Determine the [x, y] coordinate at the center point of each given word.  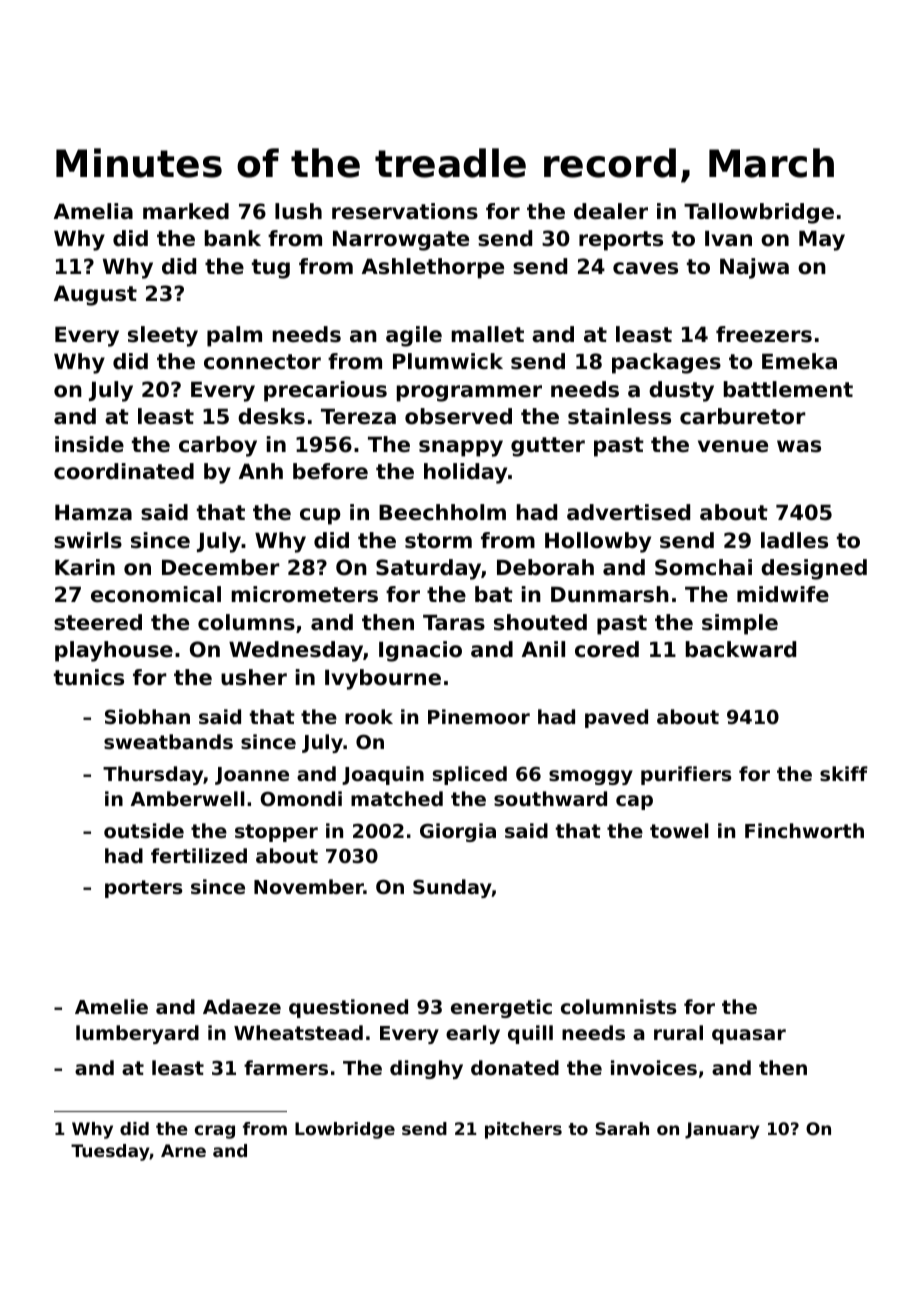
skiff [844, 773]
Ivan [728, 238]
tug [271, 269]
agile [414, 336]
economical [156, 594]
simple [740, 624]
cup [320, 516]
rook [369, 716]
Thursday [153, 775]
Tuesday [110, 1152]
